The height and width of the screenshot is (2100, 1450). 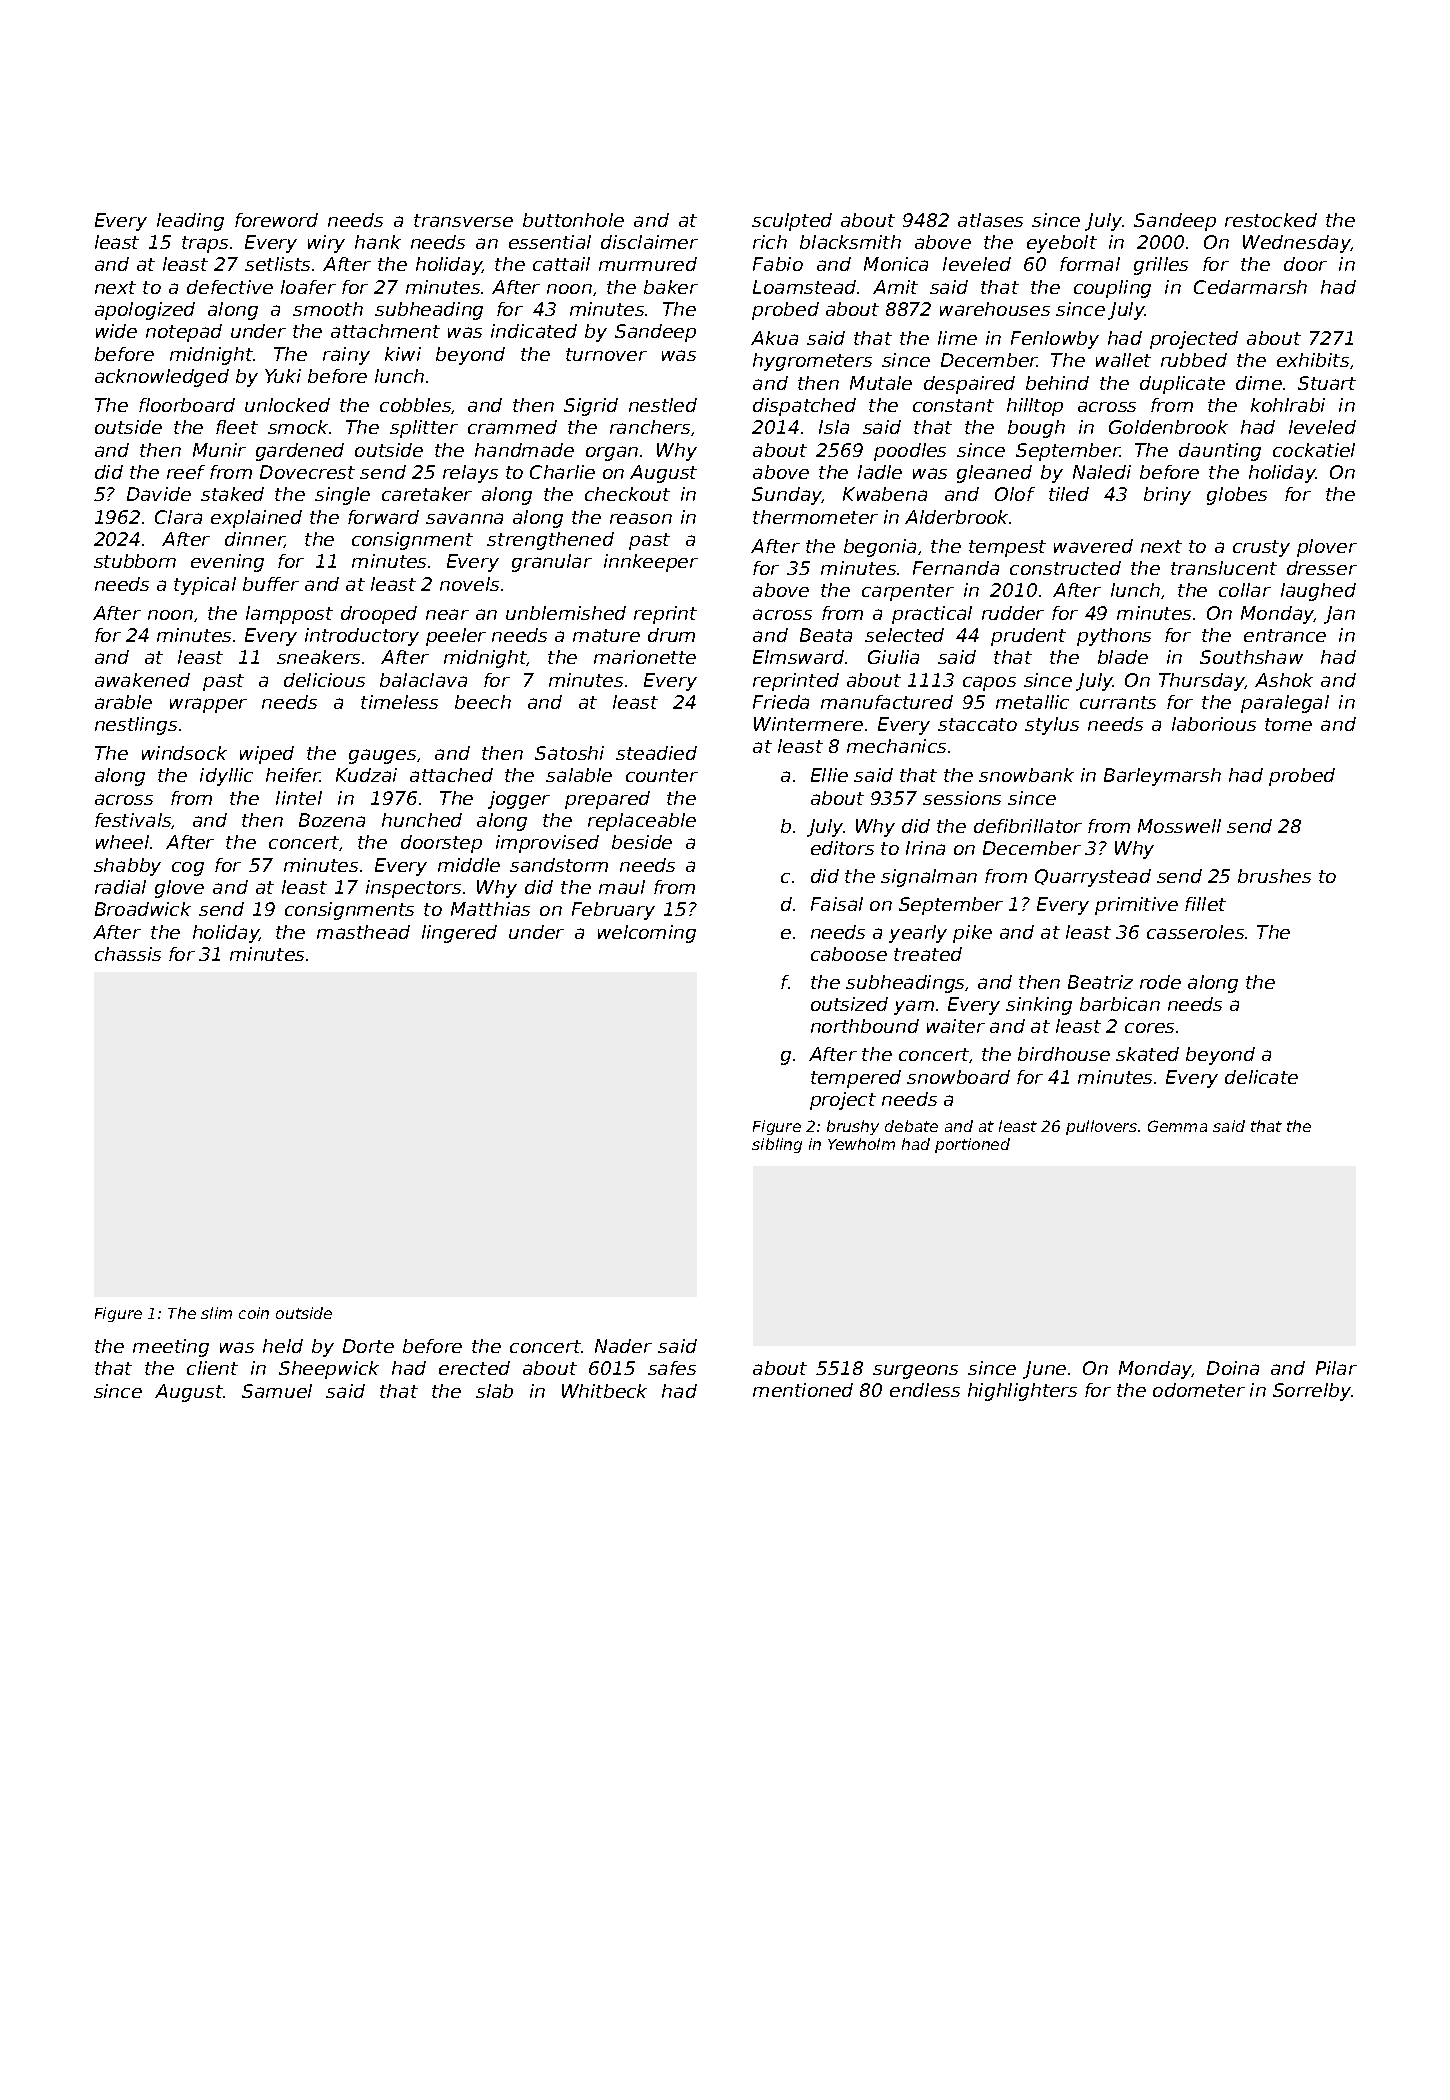 What do you see at coordinates (318, 657) in the screenshot?
I see `sneakers` at bounding box center [318, 657].
